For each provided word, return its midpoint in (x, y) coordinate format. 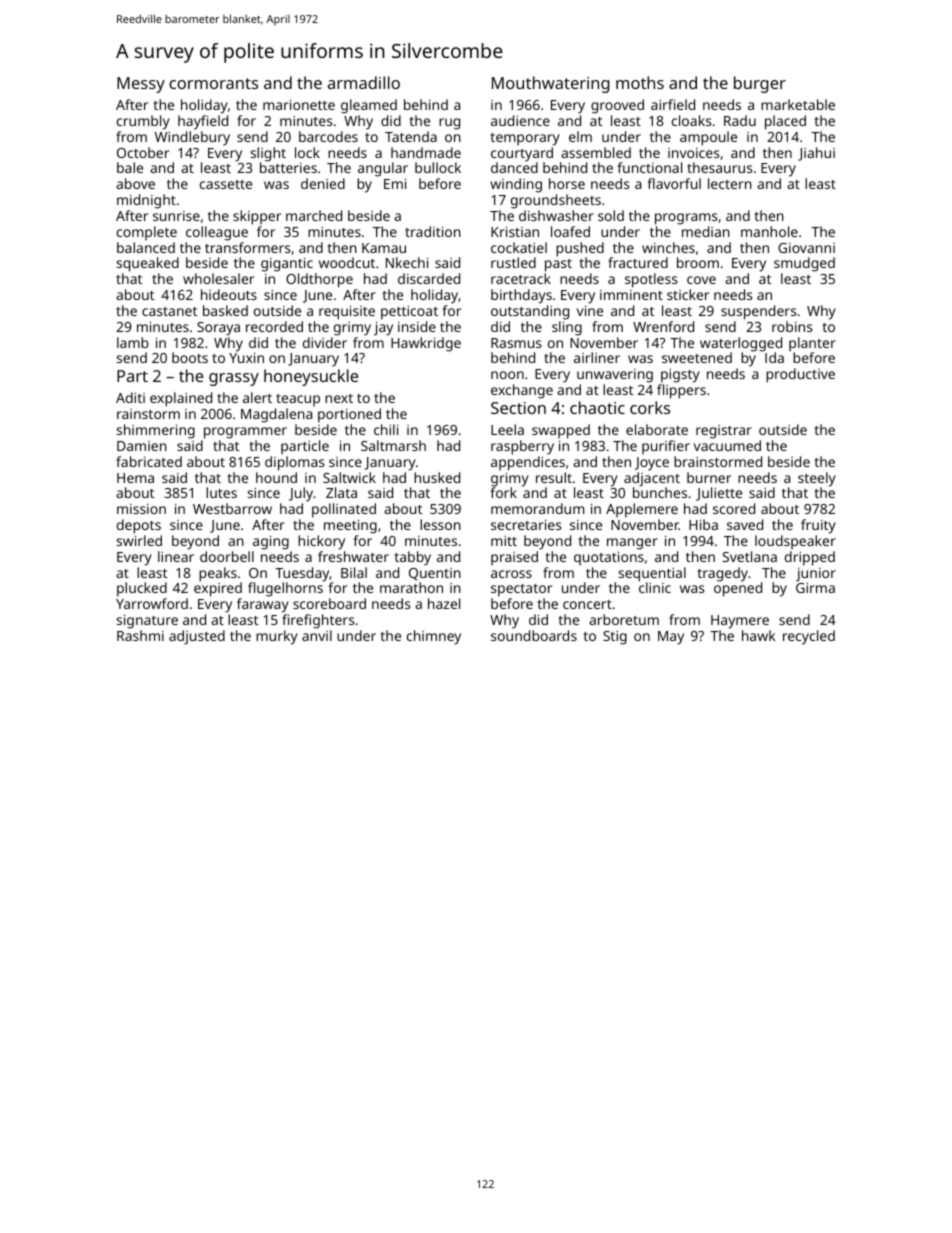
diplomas (295, 463)
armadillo (364, 82)
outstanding (530, 312)
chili (386, 429)
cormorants (213, 83)
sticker (688, 294)
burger (760, 84)
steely (817, 479)
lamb (133, 342)
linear (176, 556)
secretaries (526, 525)
